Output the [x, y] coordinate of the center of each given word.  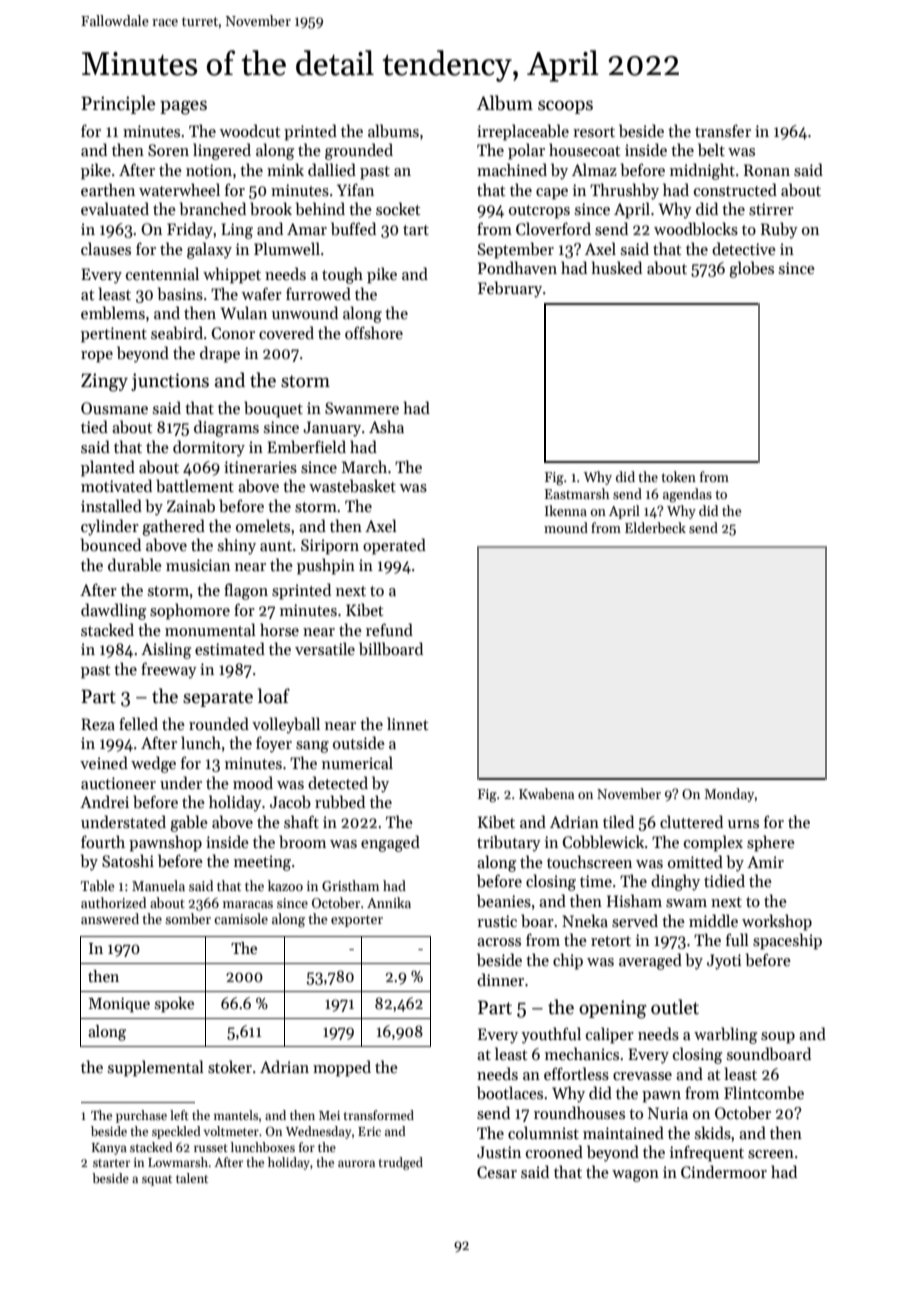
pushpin [326, 566]
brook [271, 208]
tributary [509, 843]
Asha [386, 427]
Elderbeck [655, 527]
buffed [353, 229]
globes [751, 269]
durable [135, 565]
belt [711, 150]
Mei [329, 1115]
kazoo [285, 885]
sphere [771, 843]
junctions [170, 382]
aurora [356, 1163]
